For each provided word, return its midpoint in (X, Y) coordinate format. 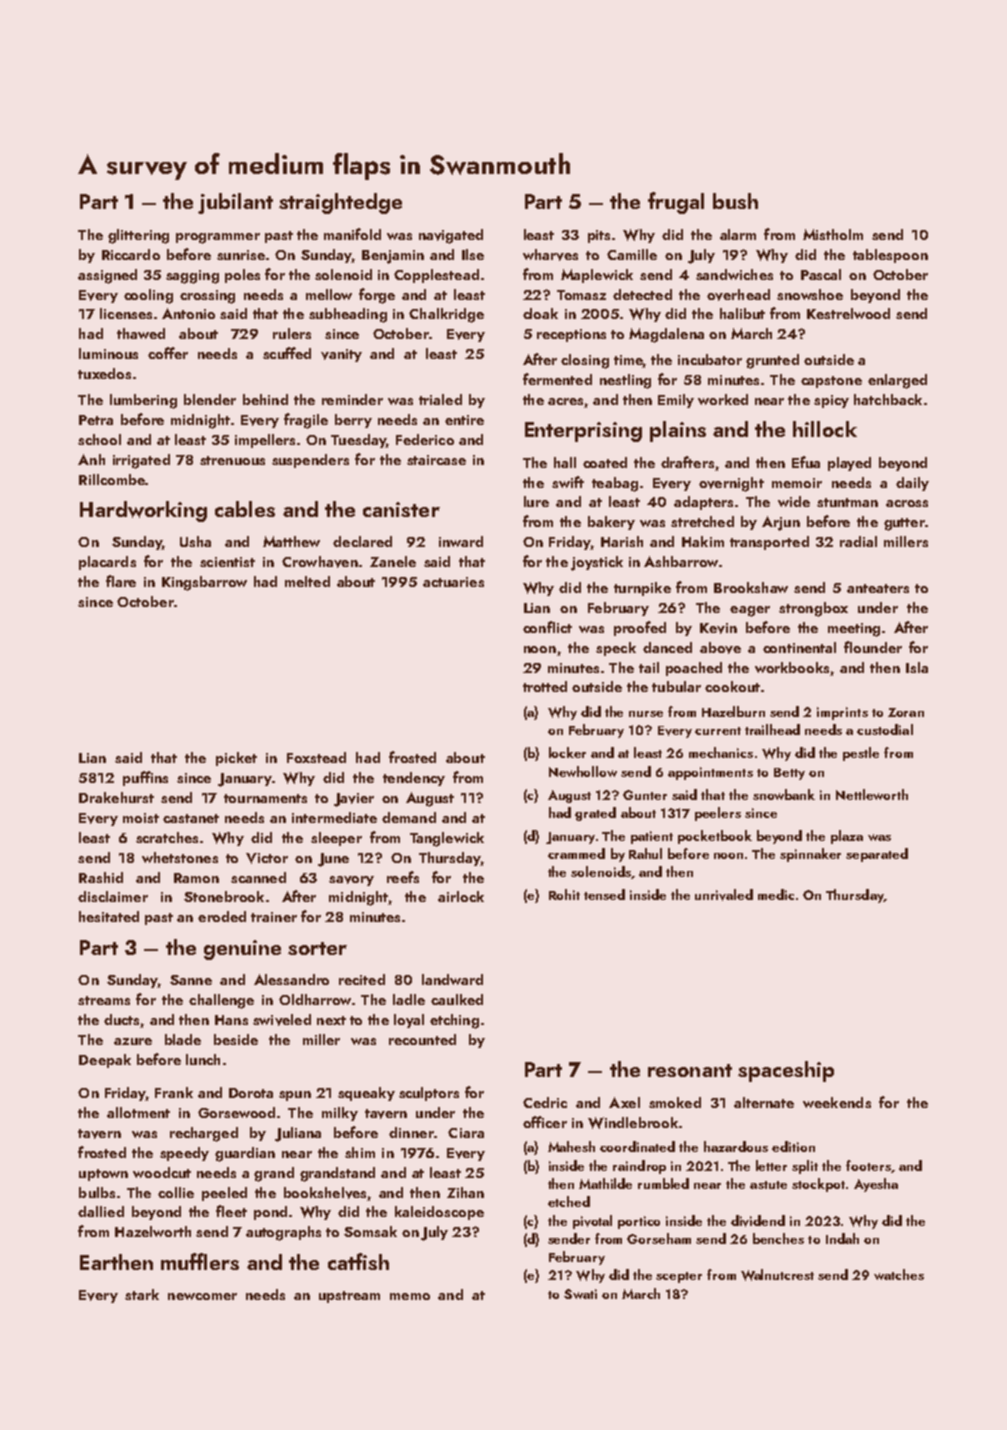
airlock (461, 896)
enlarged (897, 381)
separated (877, 855)
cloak (540, 313)
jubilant (235, 203)
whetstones (180, 857)
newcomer (202, 1296)
